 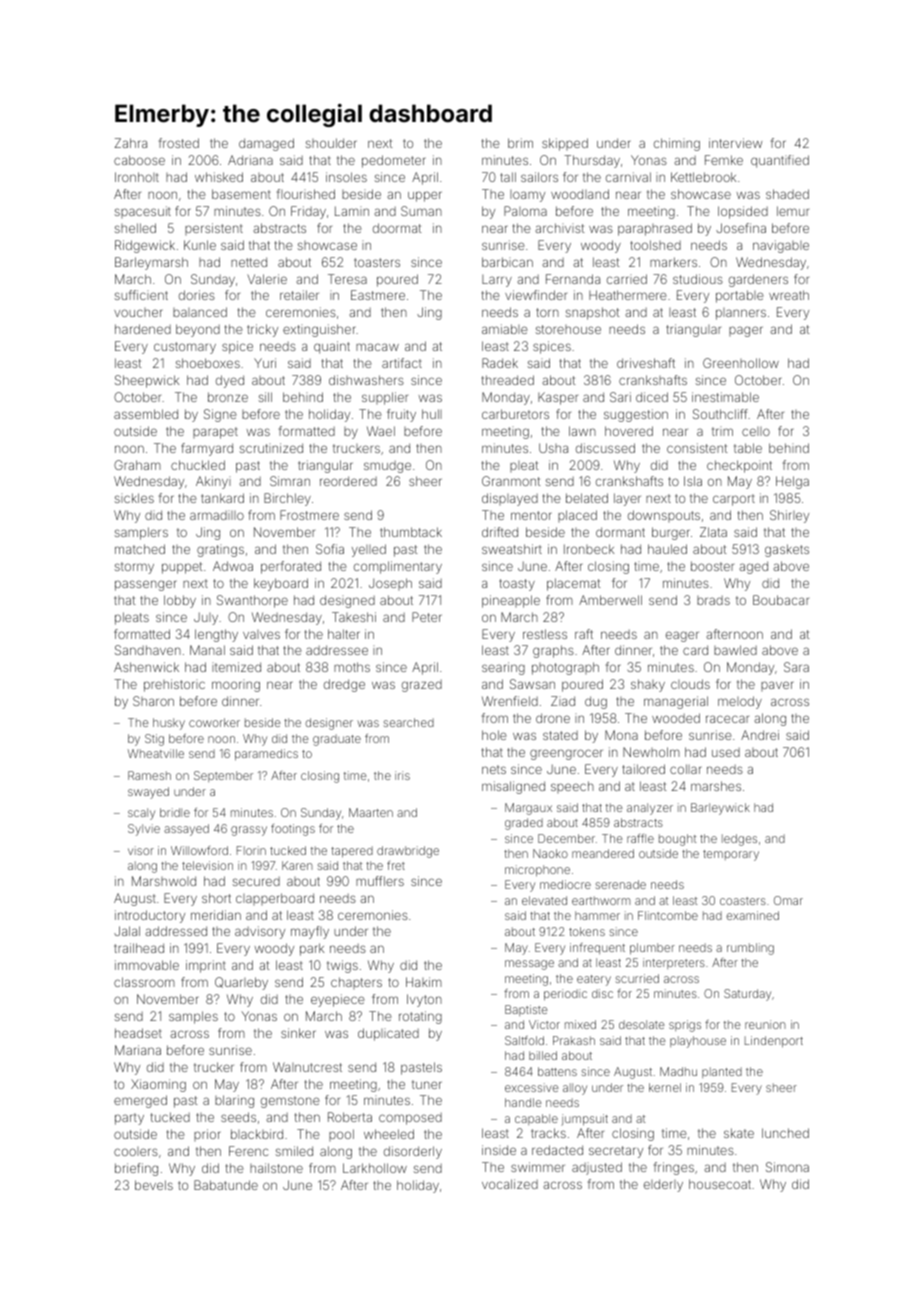 I want to click on ledges, so click(x=739, y=840).
